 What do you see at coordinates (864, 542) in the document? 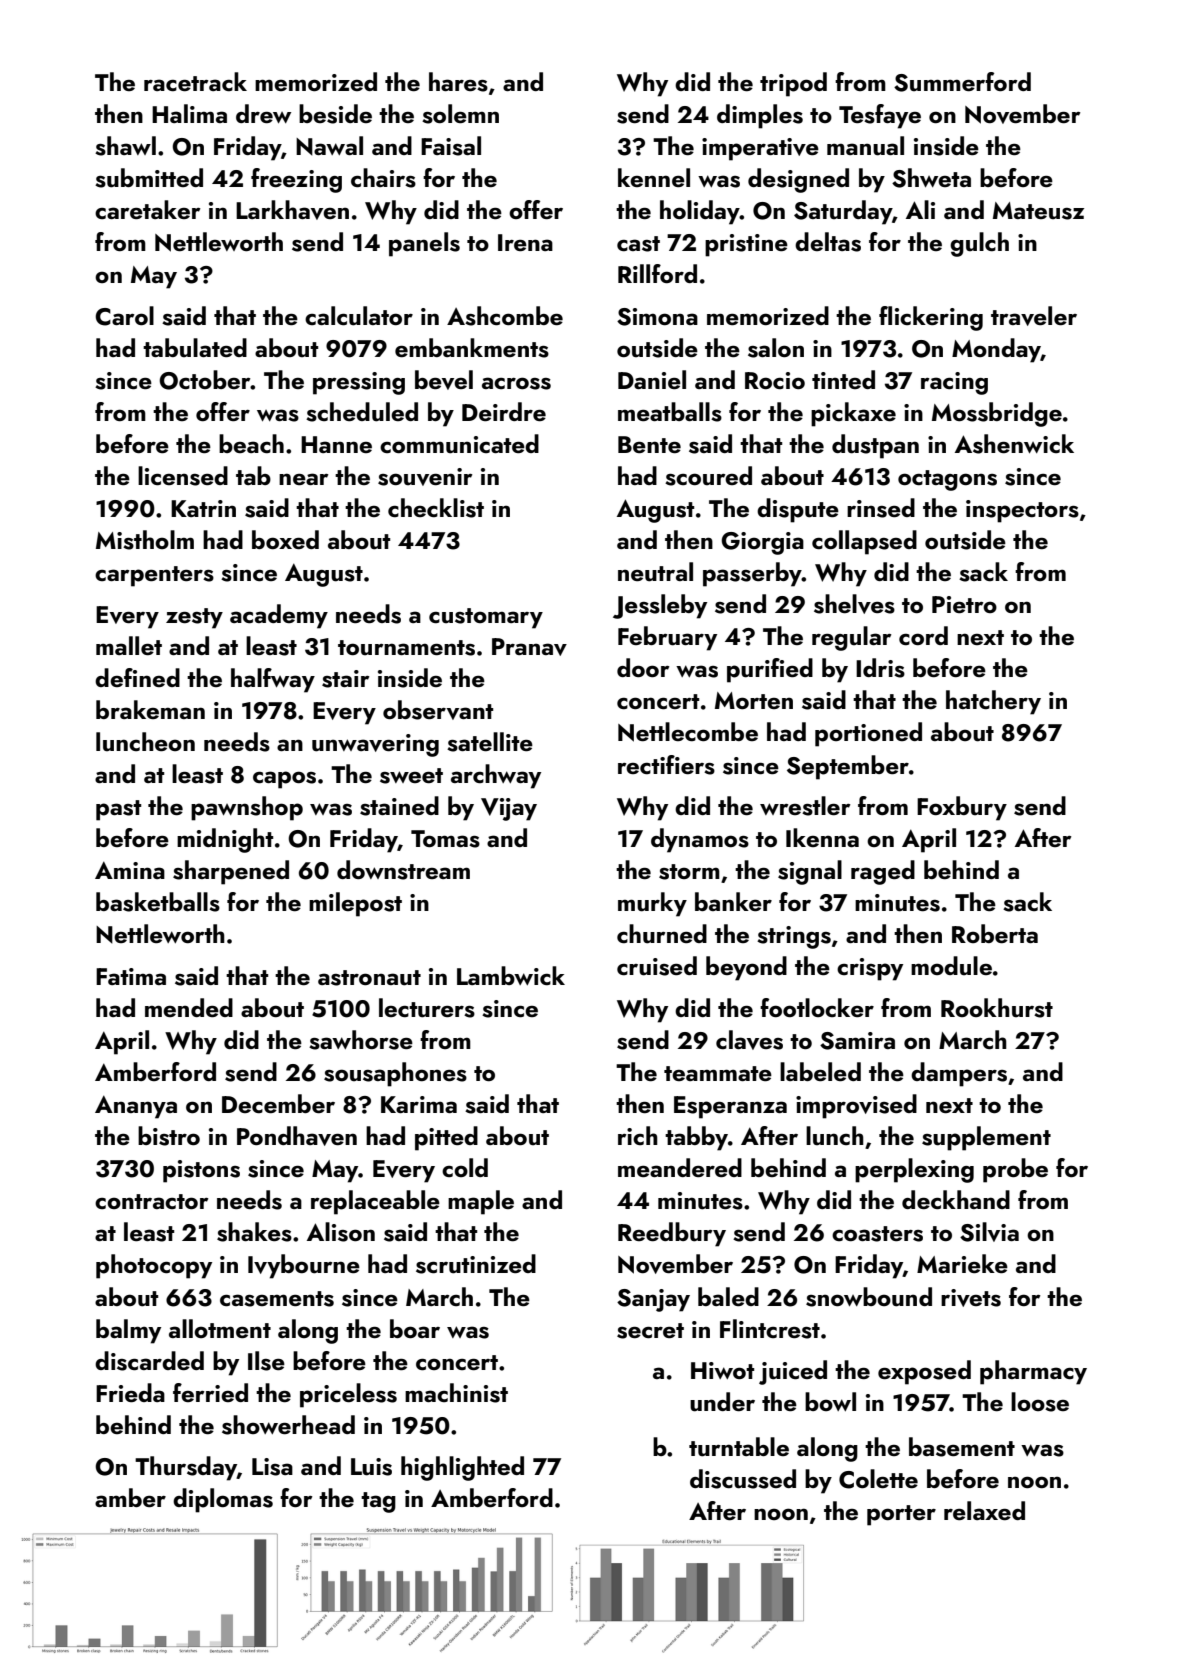
I see `collapsed` at bounding box center [864, 542].
